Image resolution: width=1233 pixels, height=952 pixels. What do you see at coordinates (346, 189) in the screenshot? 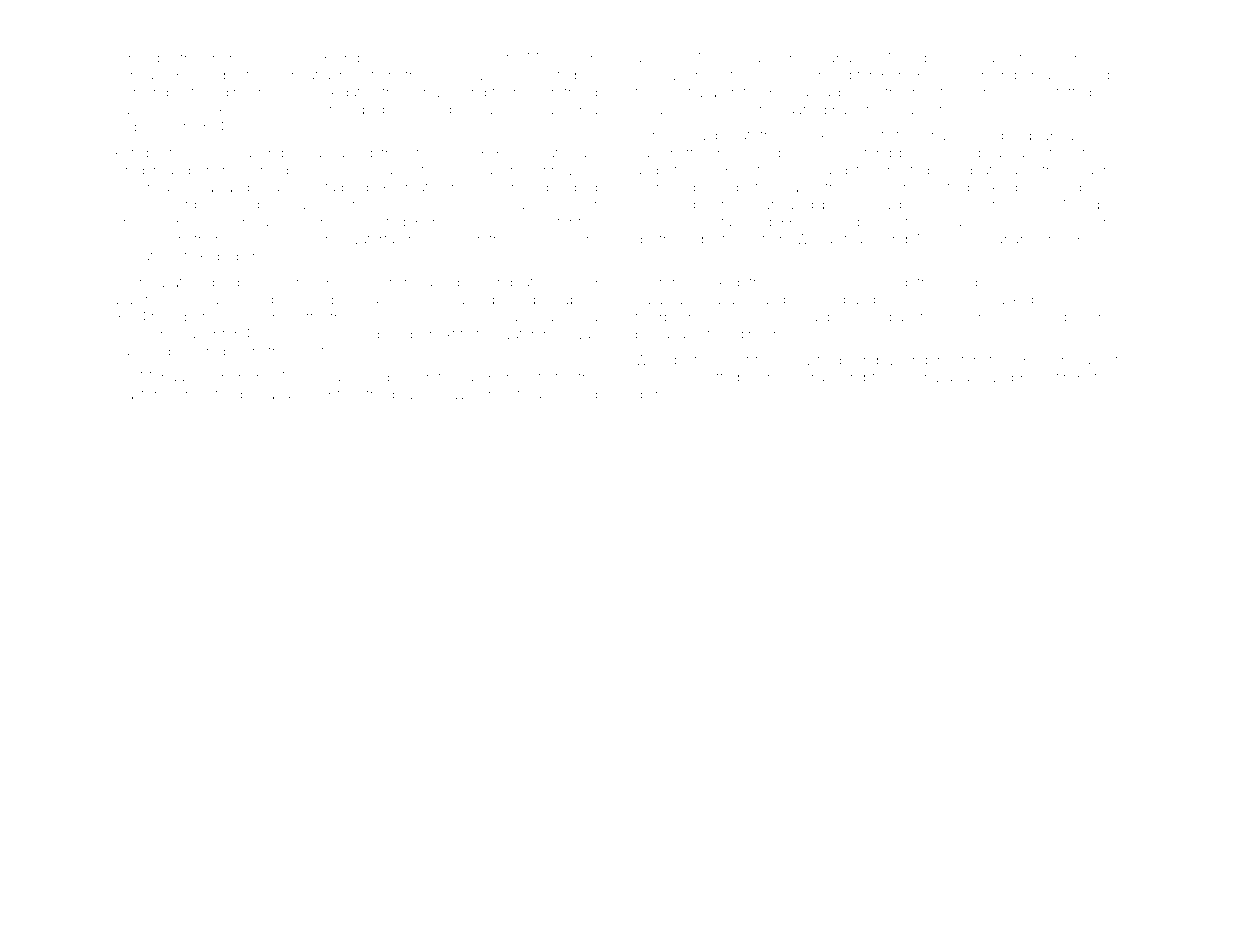
I see `tagged` at bounding box center [346, 189].
